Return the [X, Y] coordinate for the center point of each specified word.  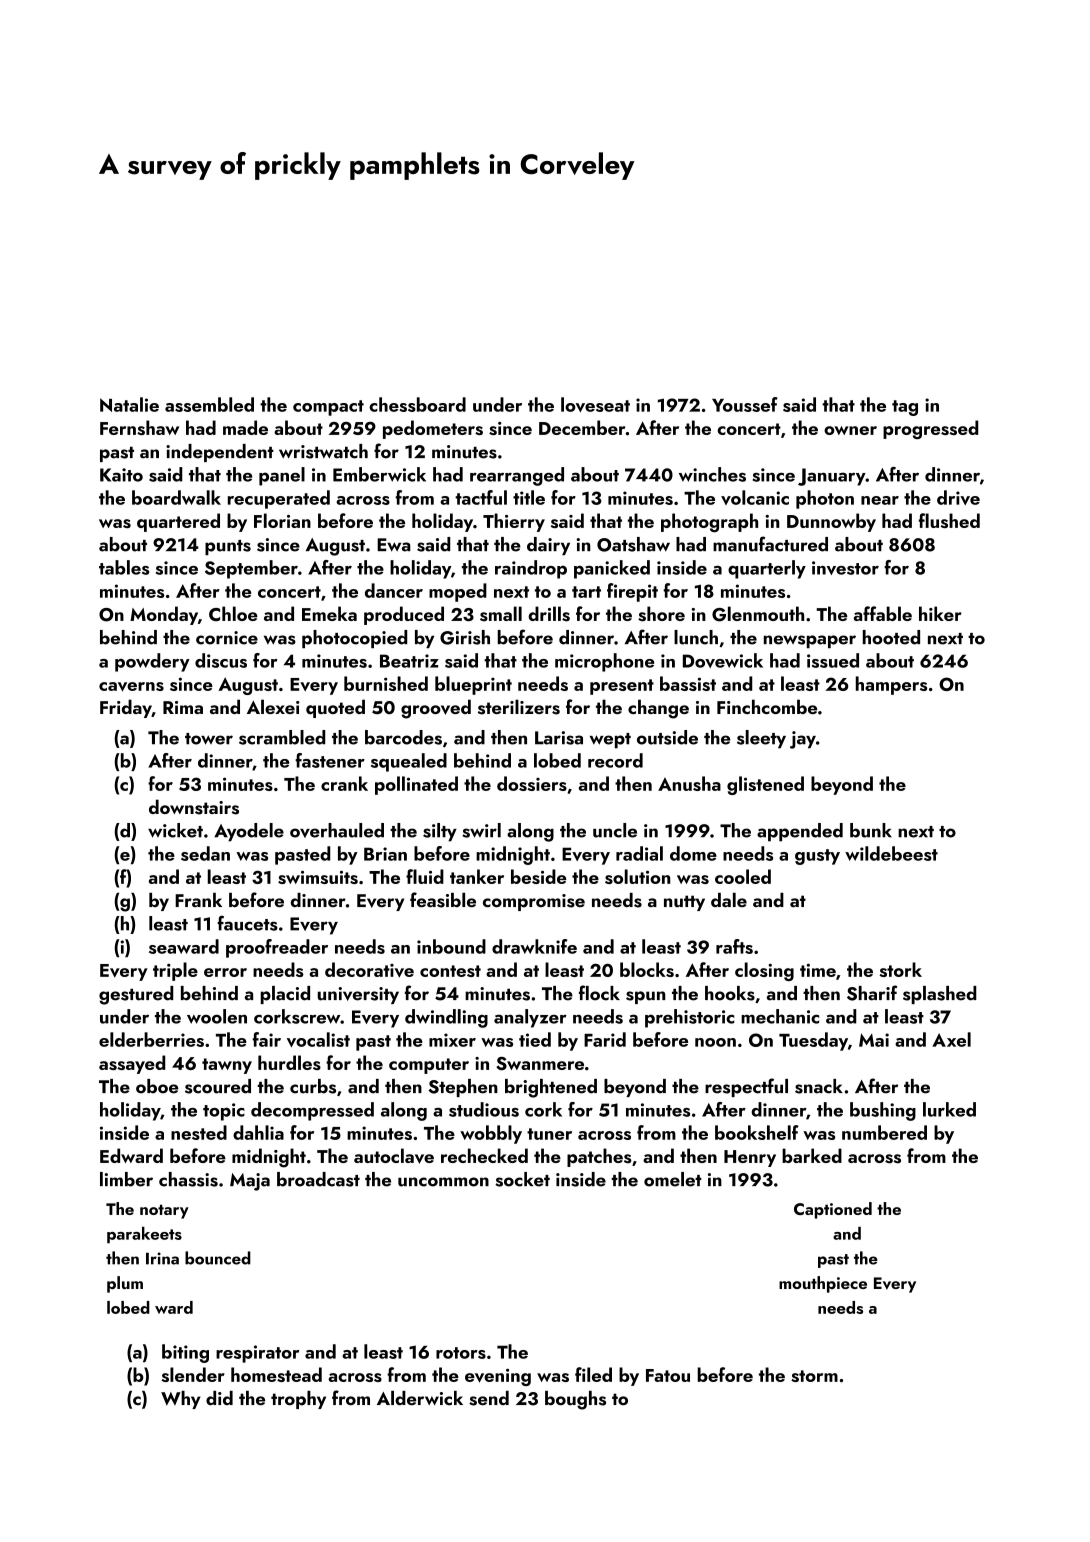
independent [220, 453]
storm [814, 1376]
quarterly [767, 569]
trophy [298, 1400]
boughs [575, 1400]
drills [549, 614]
